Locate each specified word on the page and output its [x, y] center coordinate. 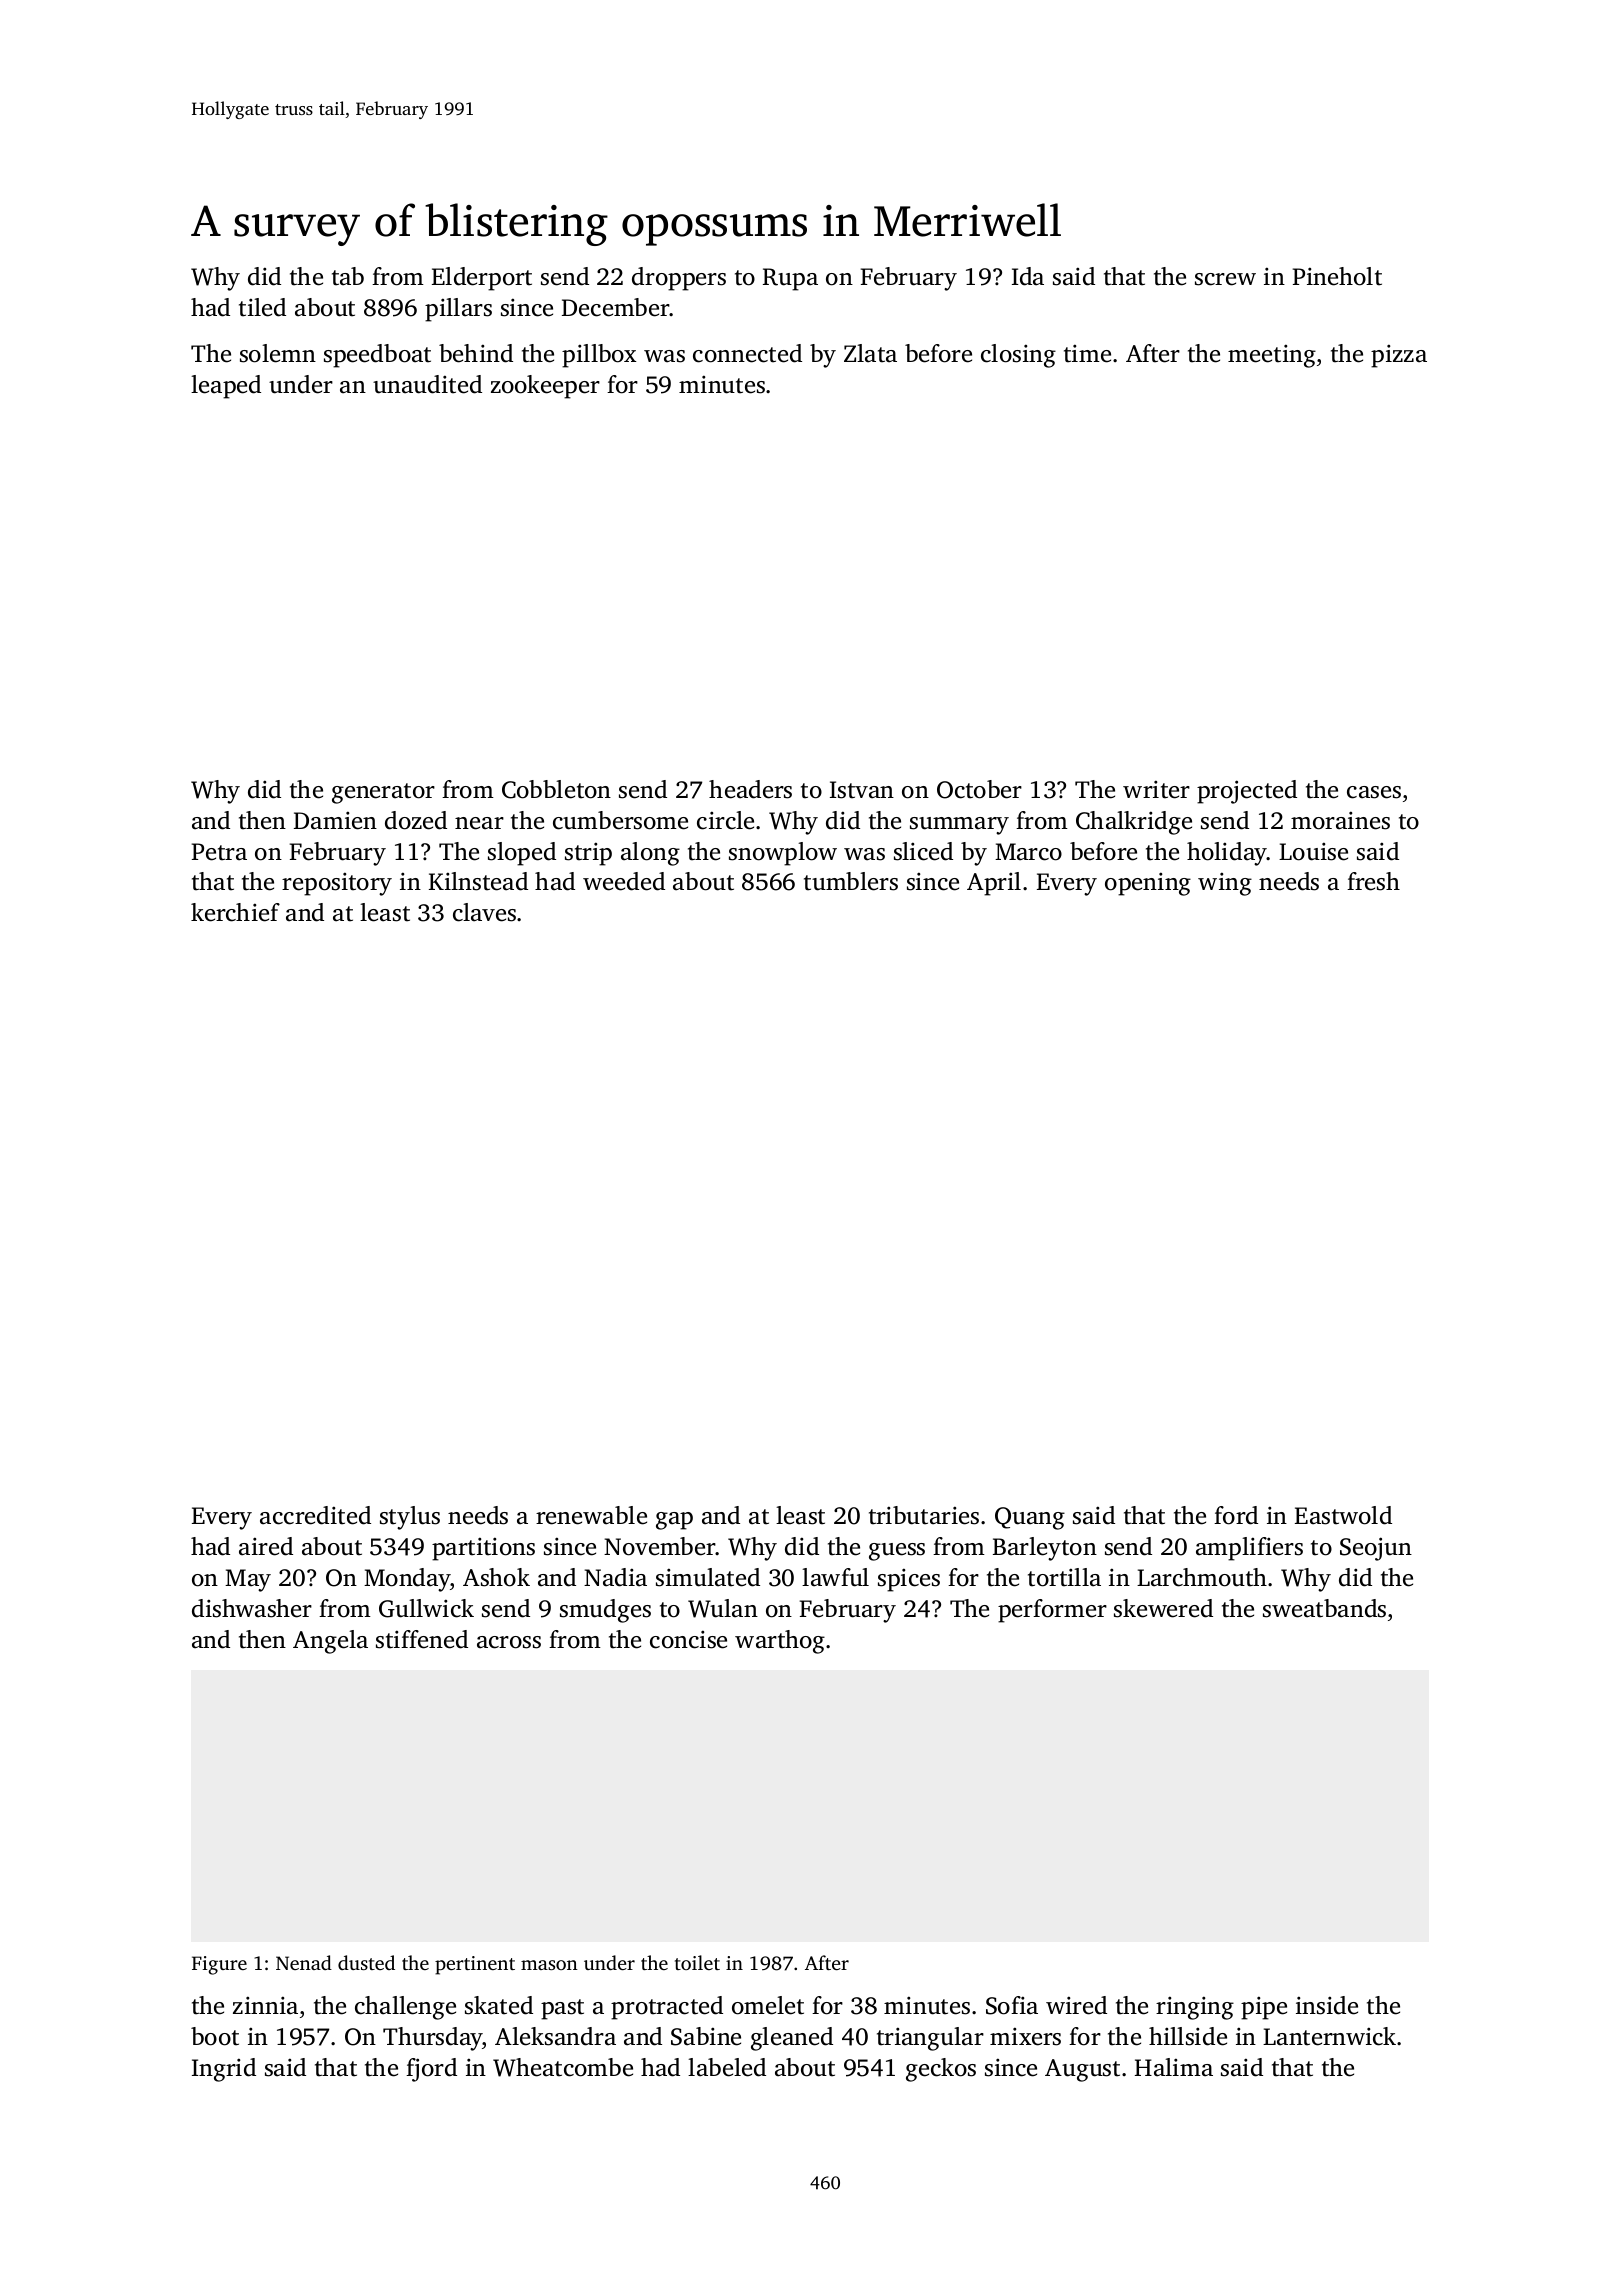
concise [688, 1639]
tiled [262, 307]
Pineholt [1337, 276]
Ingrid [224, 2070]
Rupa [790, 279]
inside [1327, 2005]
